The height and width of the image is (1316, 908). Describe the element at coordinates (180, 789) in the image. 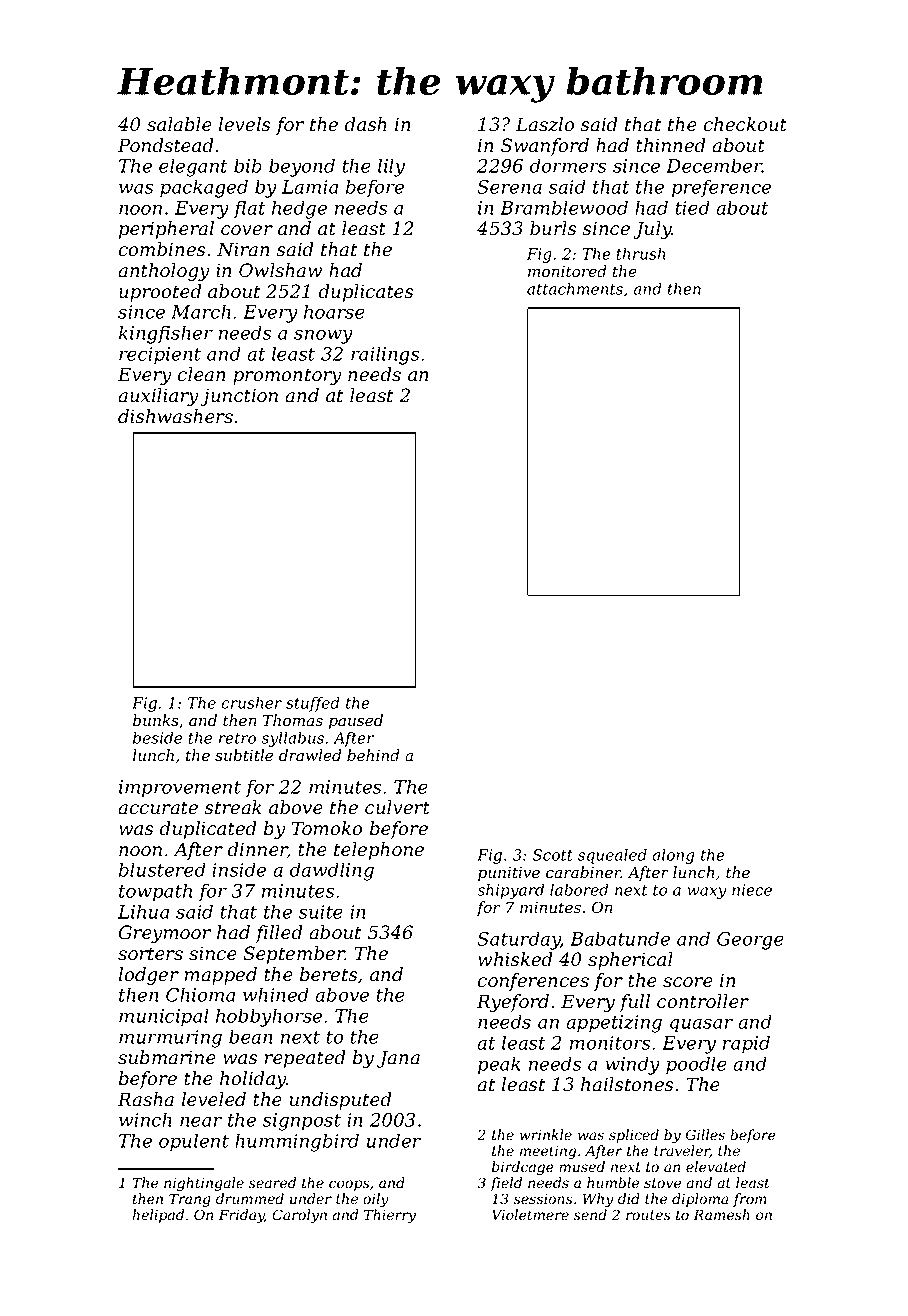

I see `improvement` at that location.
